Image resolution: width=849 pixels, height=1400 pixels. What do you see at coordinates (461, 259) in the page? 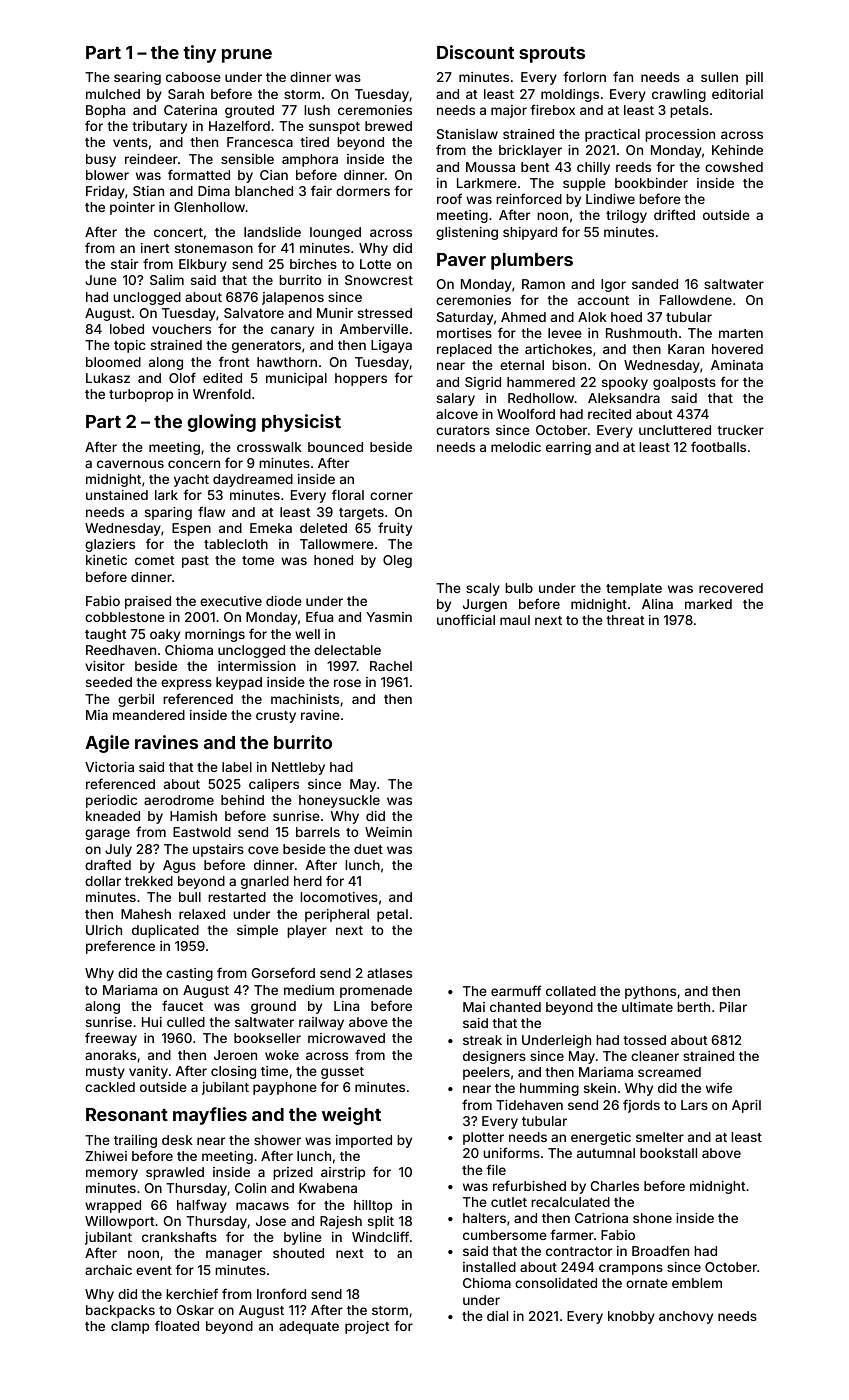
I see `Paver` at bounding box center [461, 259].
